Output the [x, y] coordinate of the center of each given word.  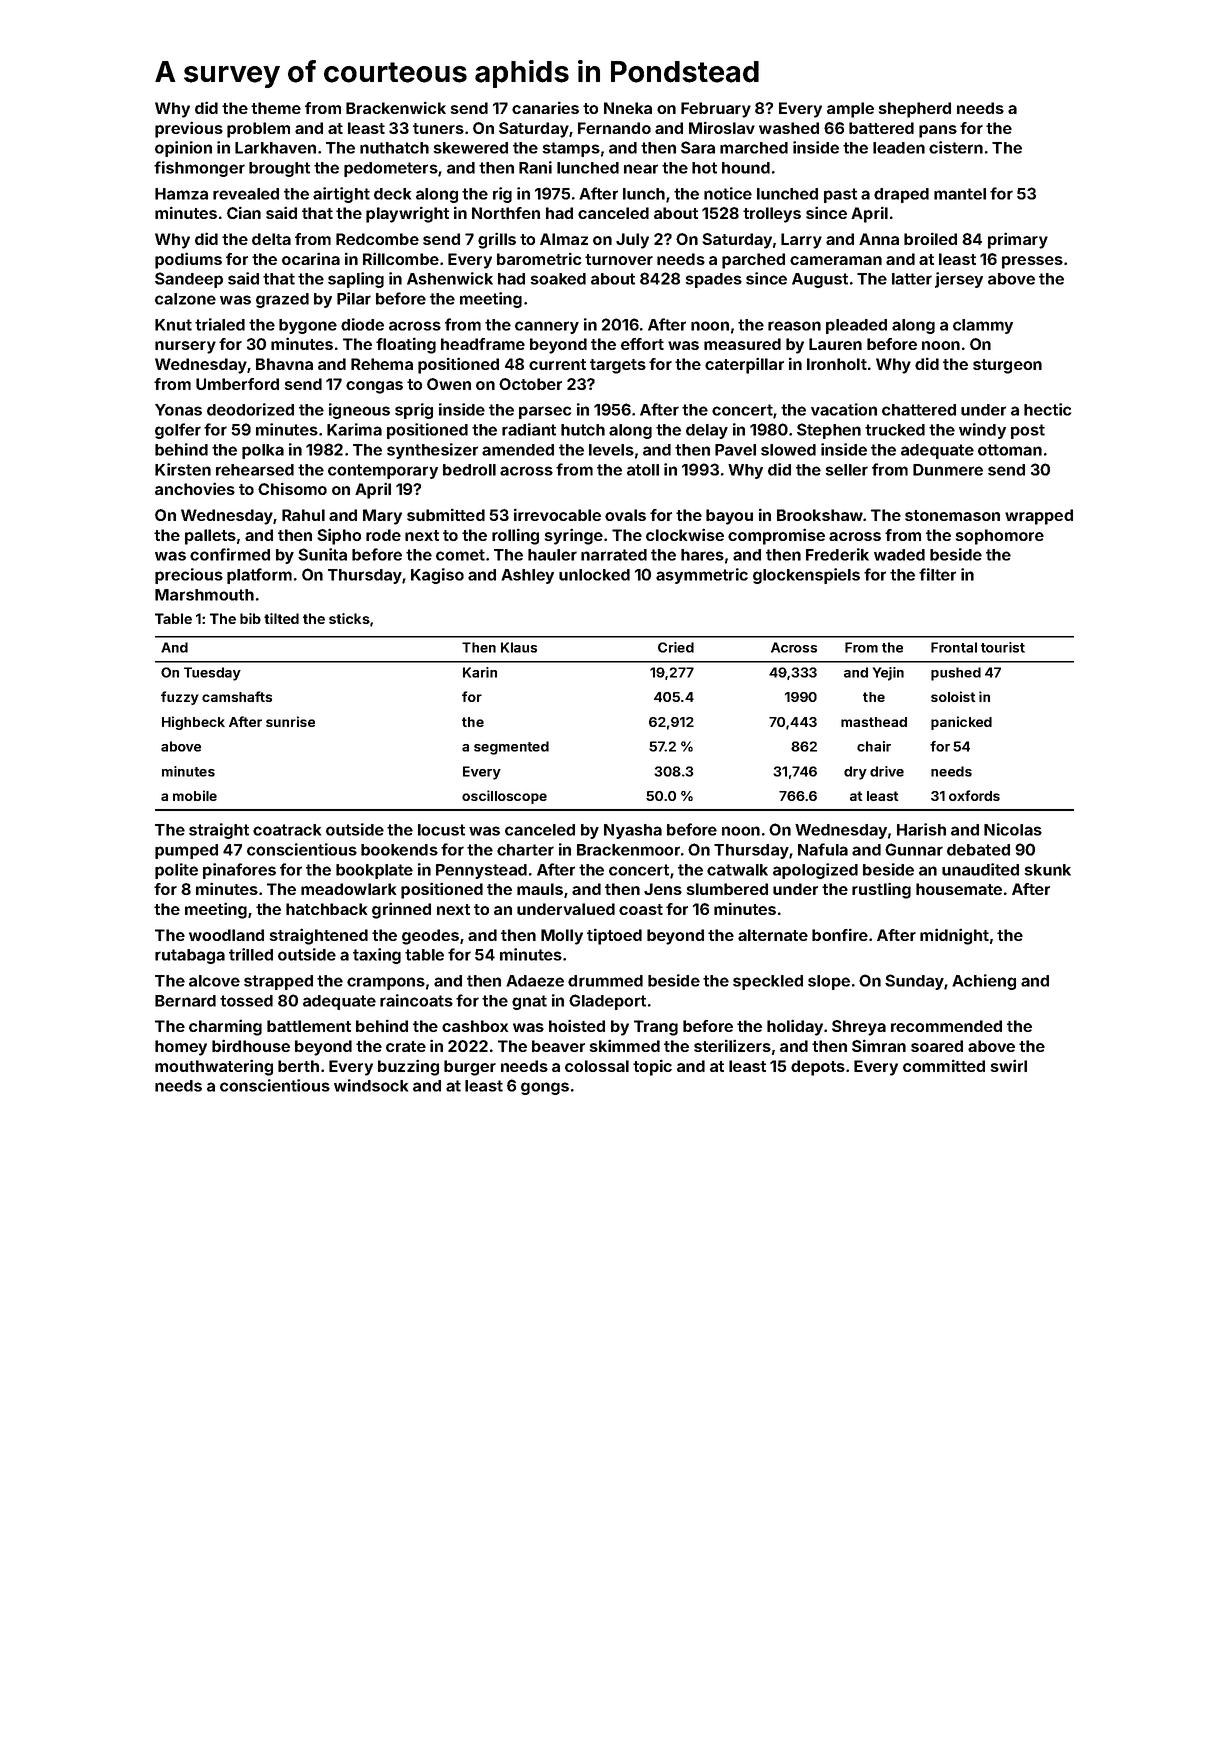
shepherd [915, 110]
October [530, 384]
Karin [480, 672]
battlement [309, 1026]
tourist [1003, 647]
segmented [511, 748]
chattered [919, 410]
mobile [195, 795]
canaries [545, 108]
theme [276, 108]
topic [652, 1068]
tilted [281, 618]
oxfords [974, 795]
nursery [185, 347]
